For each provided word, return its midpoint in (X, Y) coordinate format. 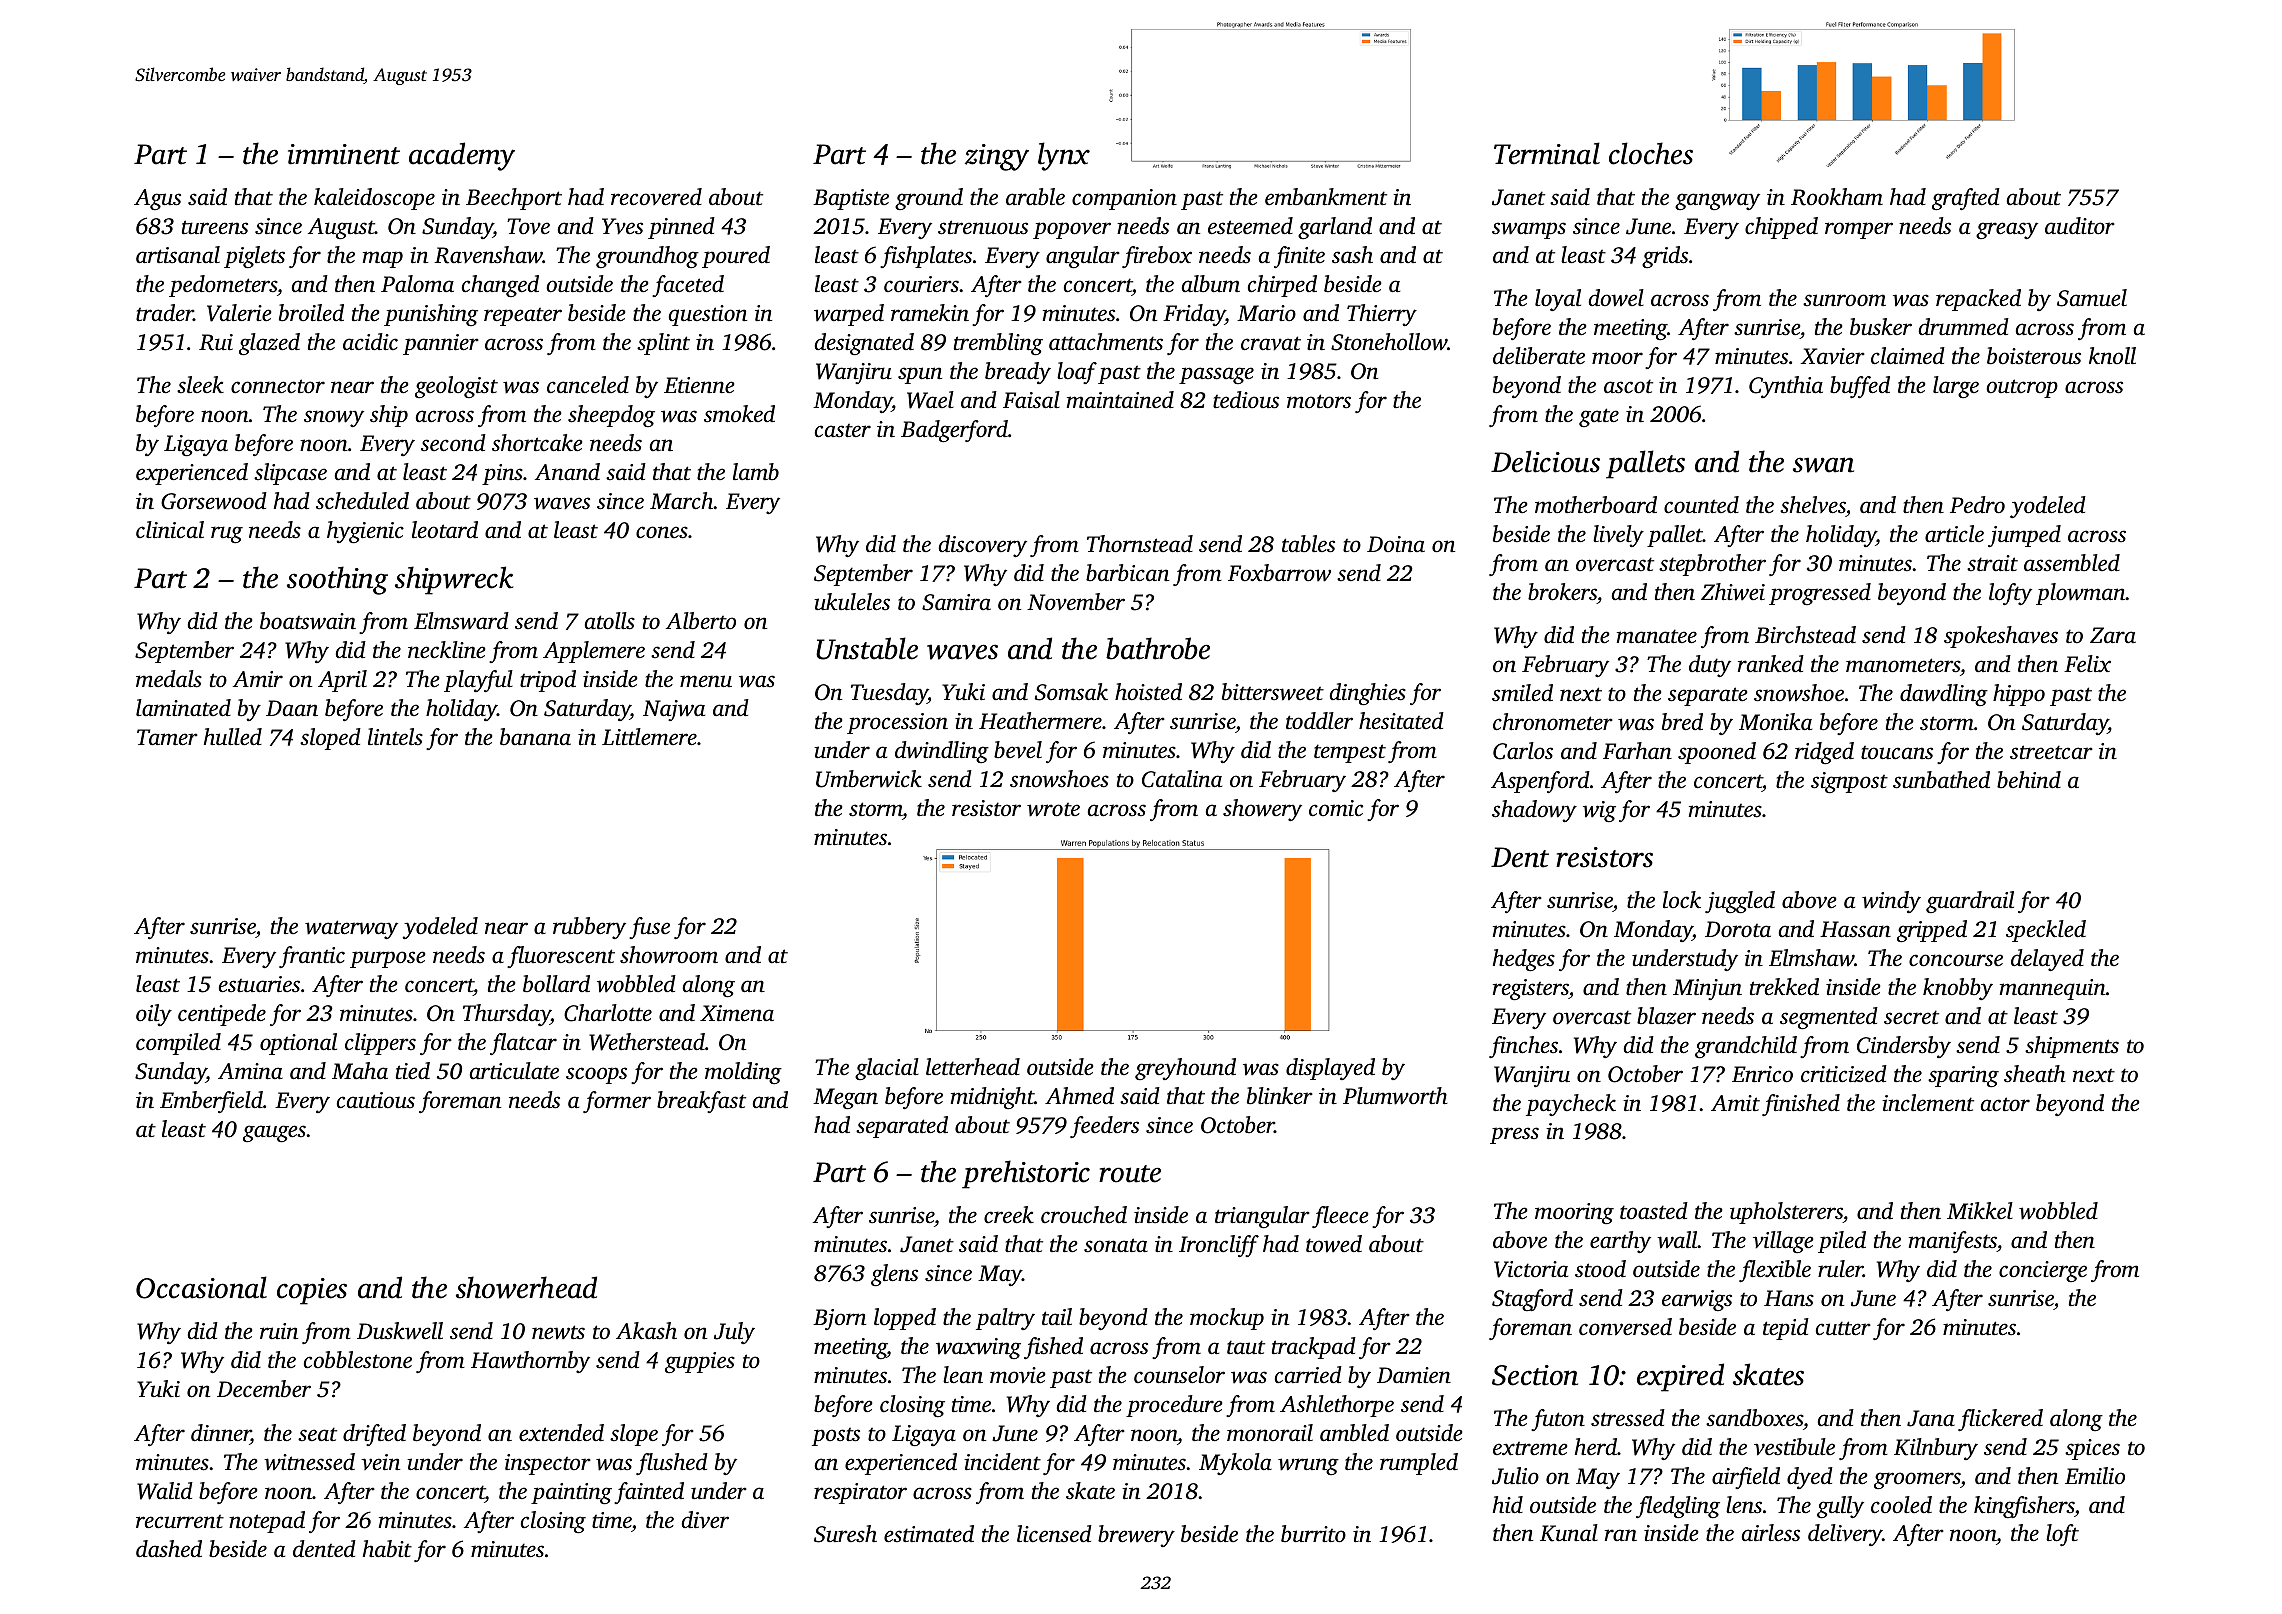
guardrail (1970, 902)
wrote (1053, 810)
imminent (344, 154)
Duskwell (400, 1331)
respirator (860, 1493)
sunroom (1844, 300)
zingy (997, 157)
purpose (387, 959)
